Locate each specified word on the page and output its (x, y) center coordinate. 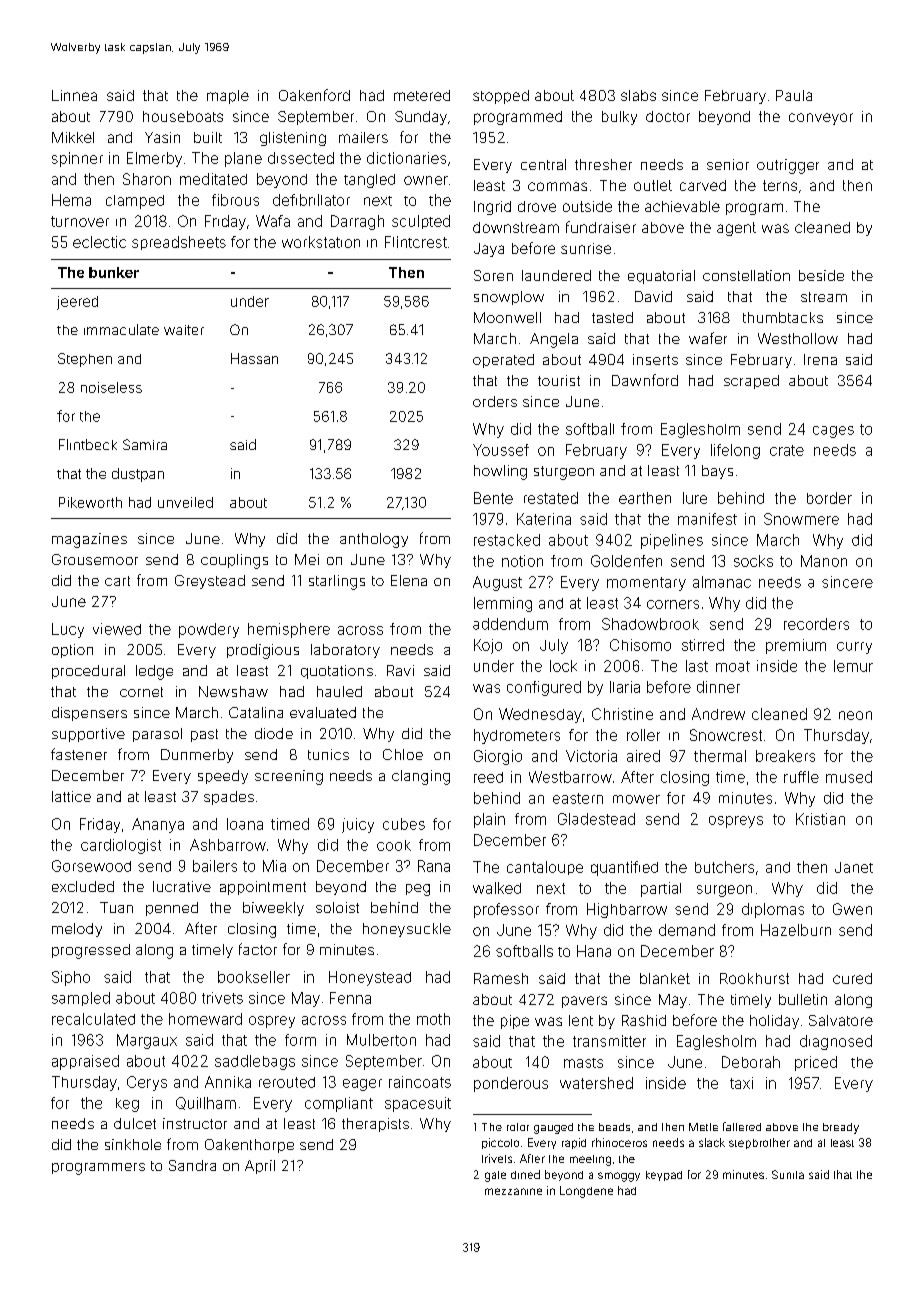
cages (833, 432)
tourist (559, 380)
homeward (205, 1019)
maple (228, 97)
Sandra (192, 1165)
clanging (421, 777)
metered (422, 95)
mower (636, 799)
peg (418, 890)
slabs (638, 95)
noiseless (111, 387)
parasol (157, 735)
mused (849, 777)
